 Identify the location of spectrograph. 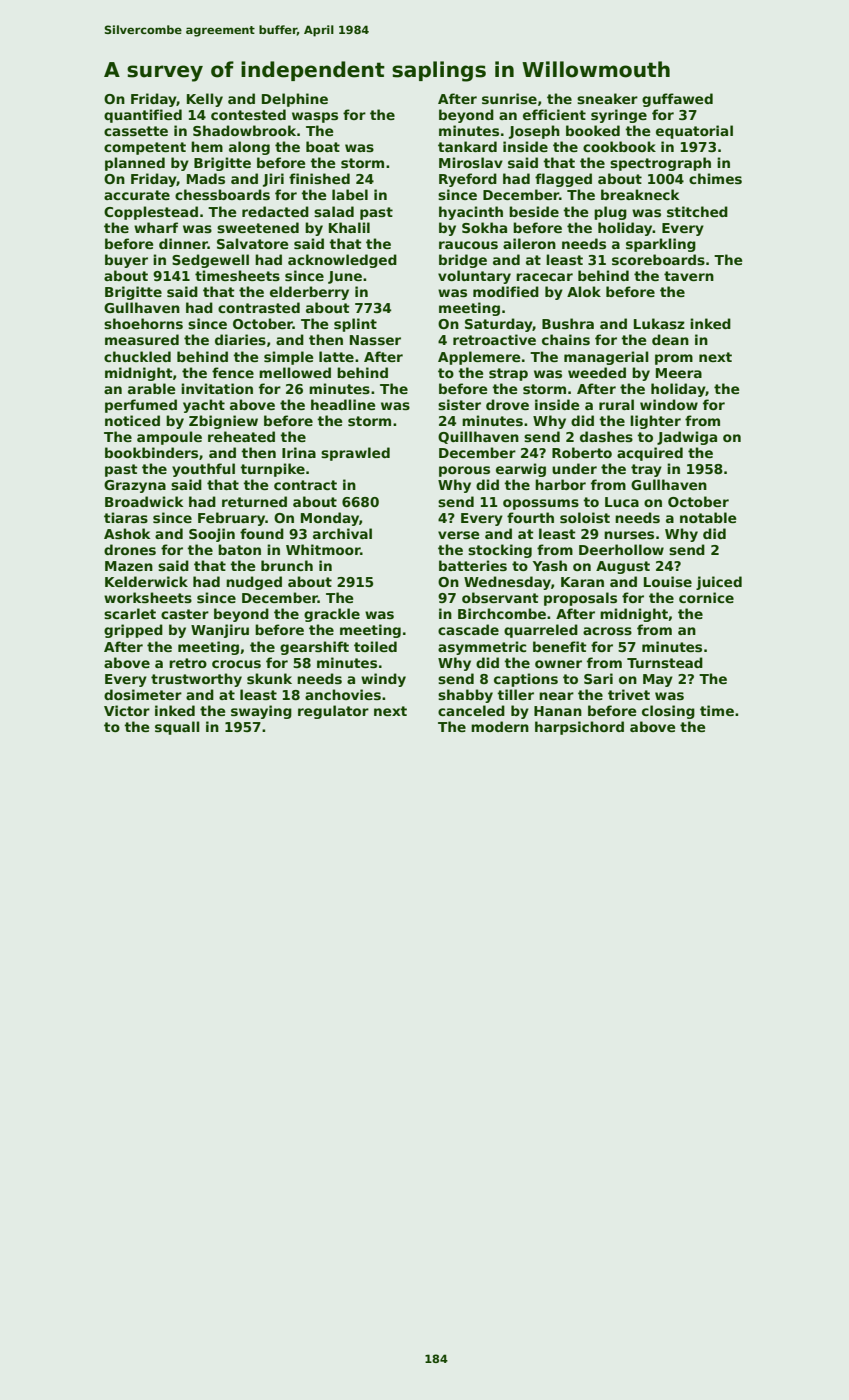
(660, 164).
